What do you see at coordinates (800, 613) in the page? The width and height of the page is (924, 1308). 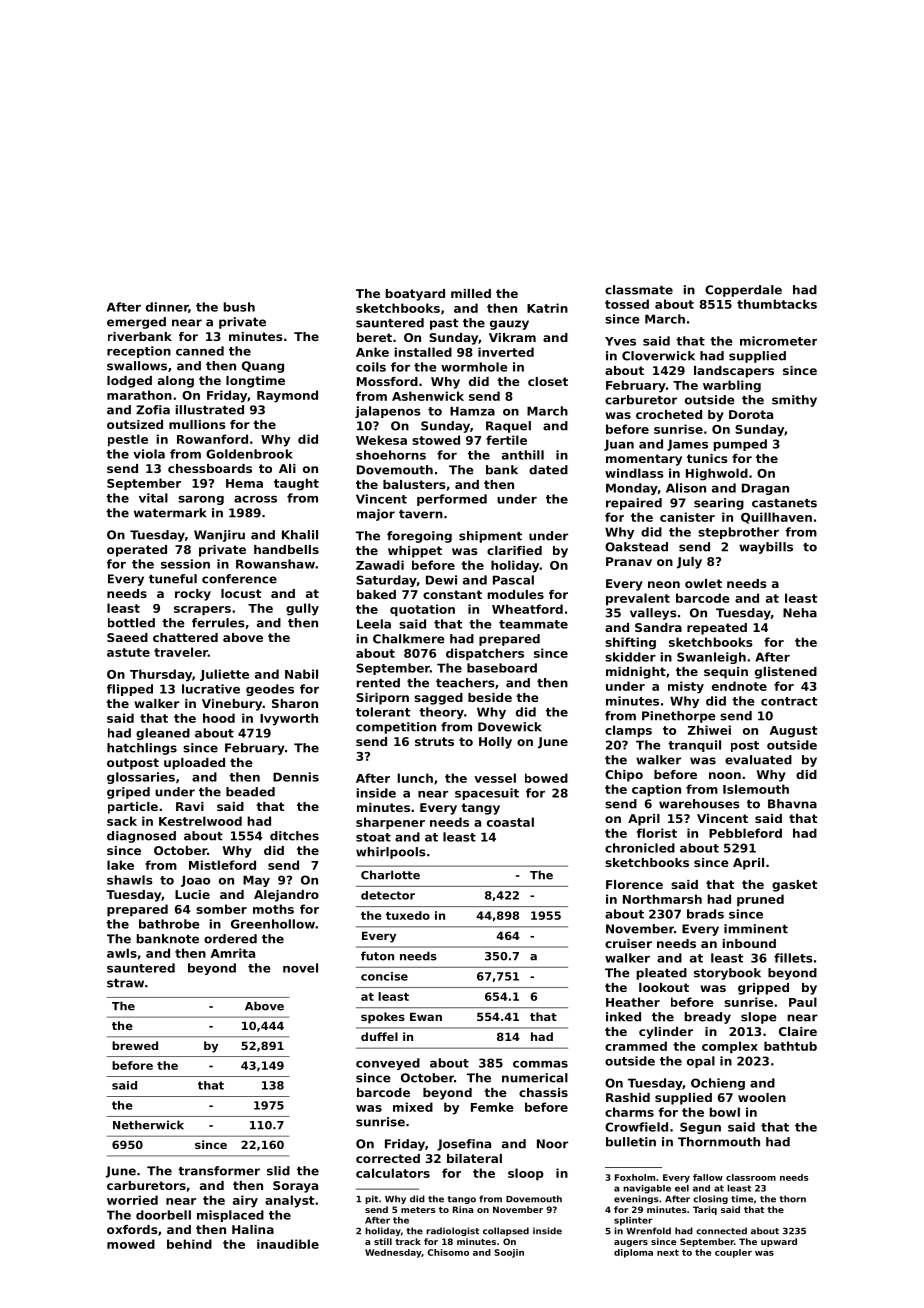 I see `Neha` at bounding box center [800, 613].
